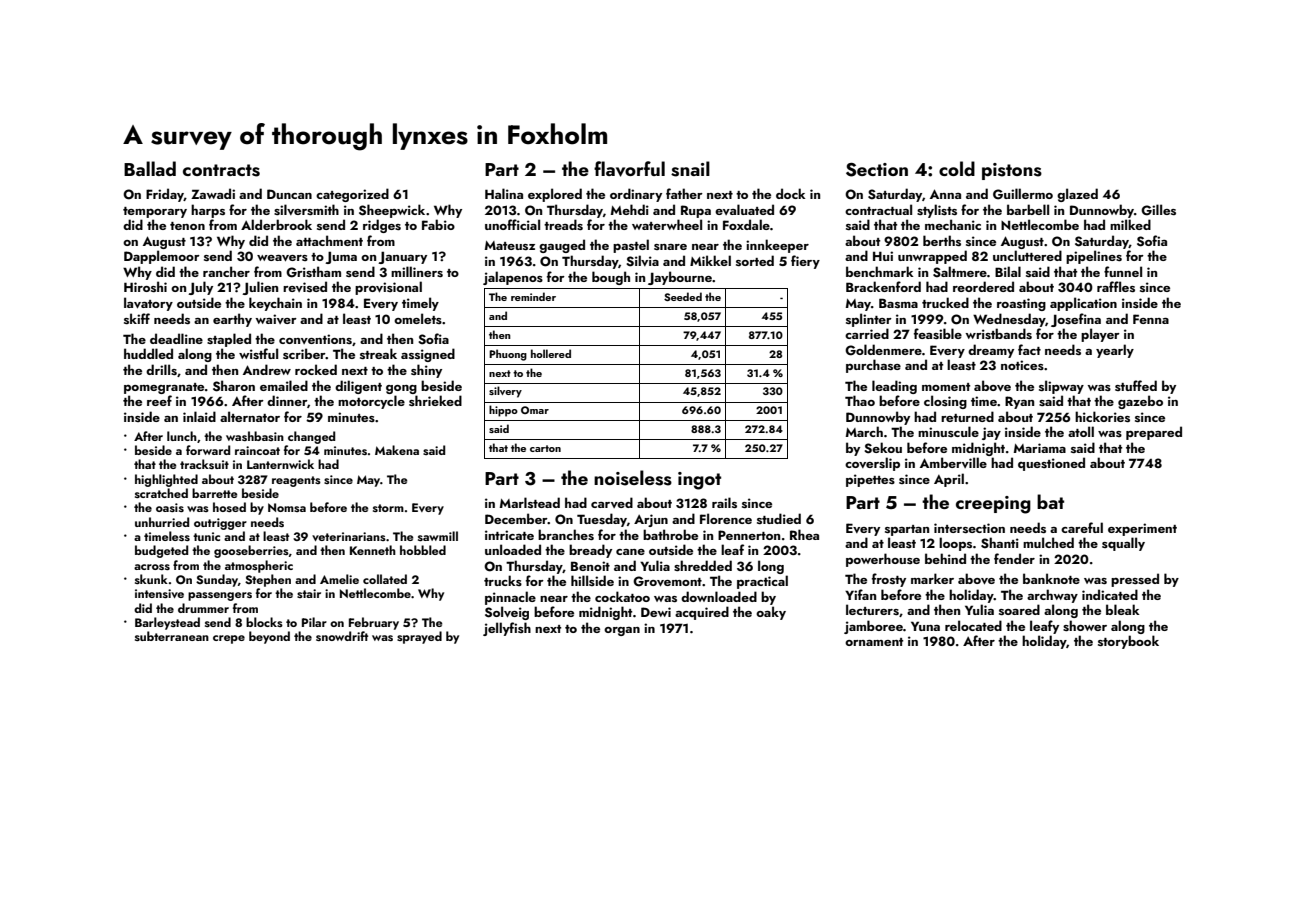  Describe the element at coordinates (870, 480) in the screenshot. I see `pipettes` at that location.
